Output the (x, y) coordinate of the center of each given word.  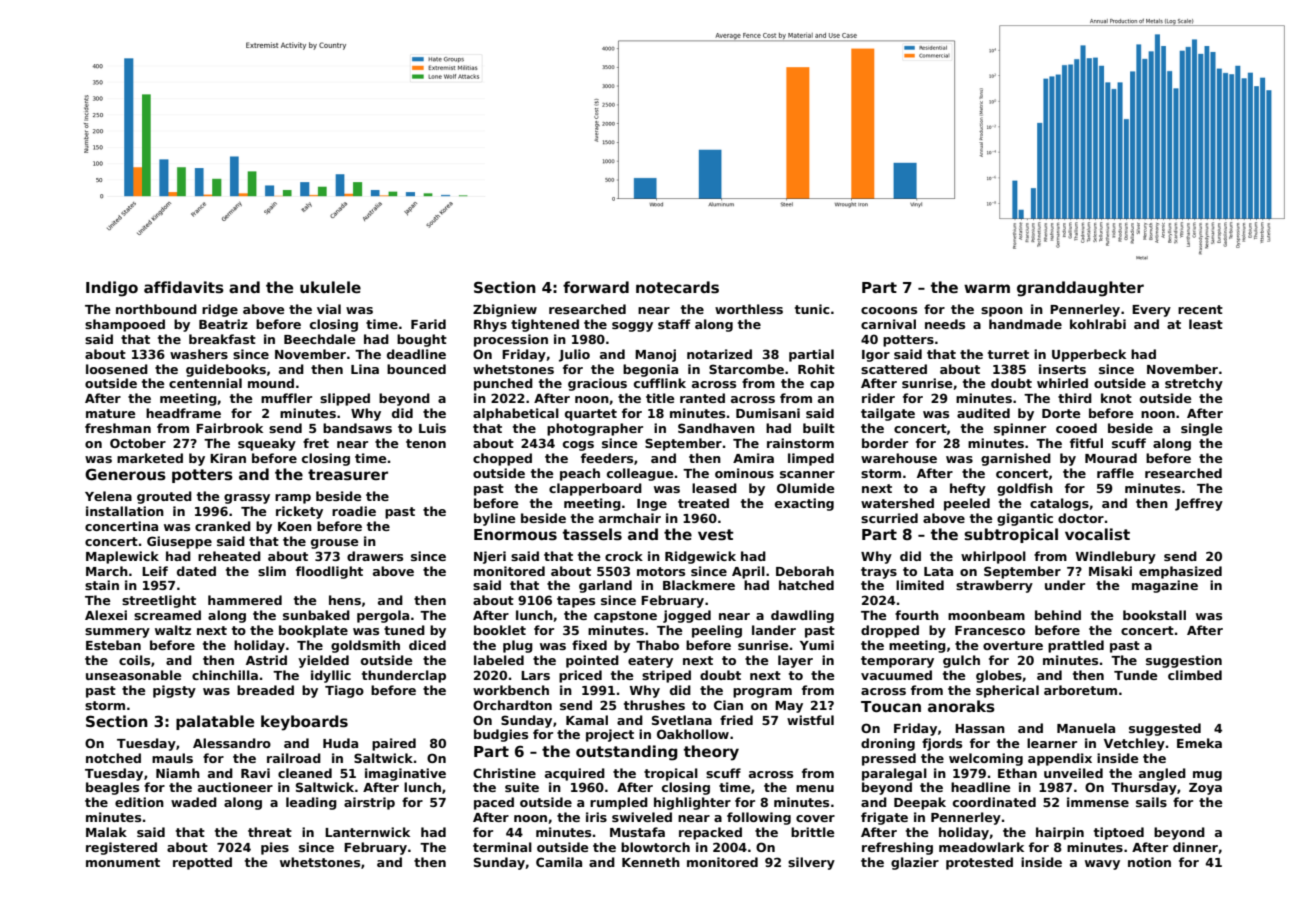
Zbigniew (505, 310)
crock (624, 556)
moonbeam (986, 615)
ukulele (330, 287)
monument (123, 862)
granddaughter (1080, 289)
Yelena (108, 496)
